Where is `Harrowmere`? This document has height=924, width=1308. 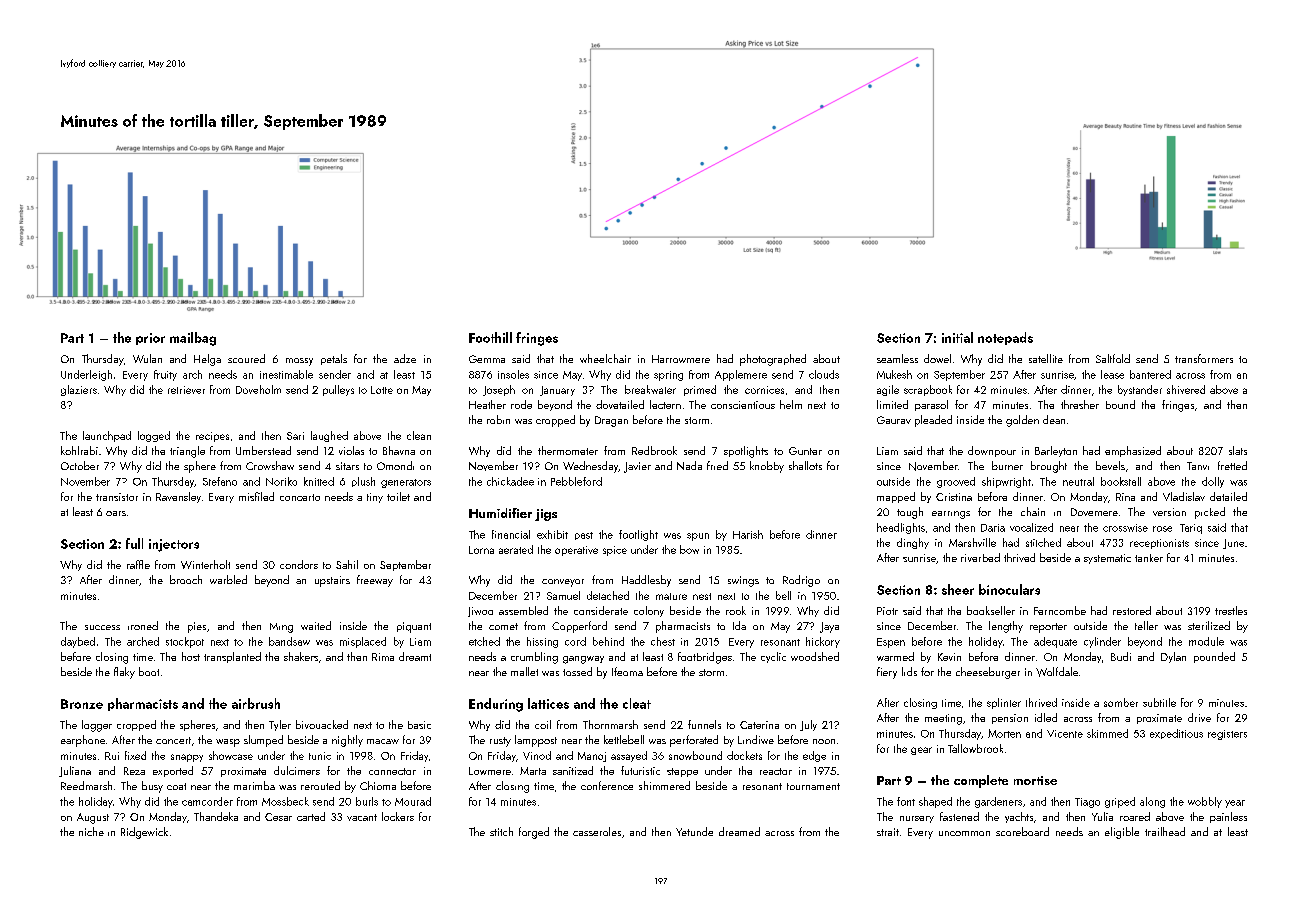 Harrowmere is located at coordinates (681, 359).
